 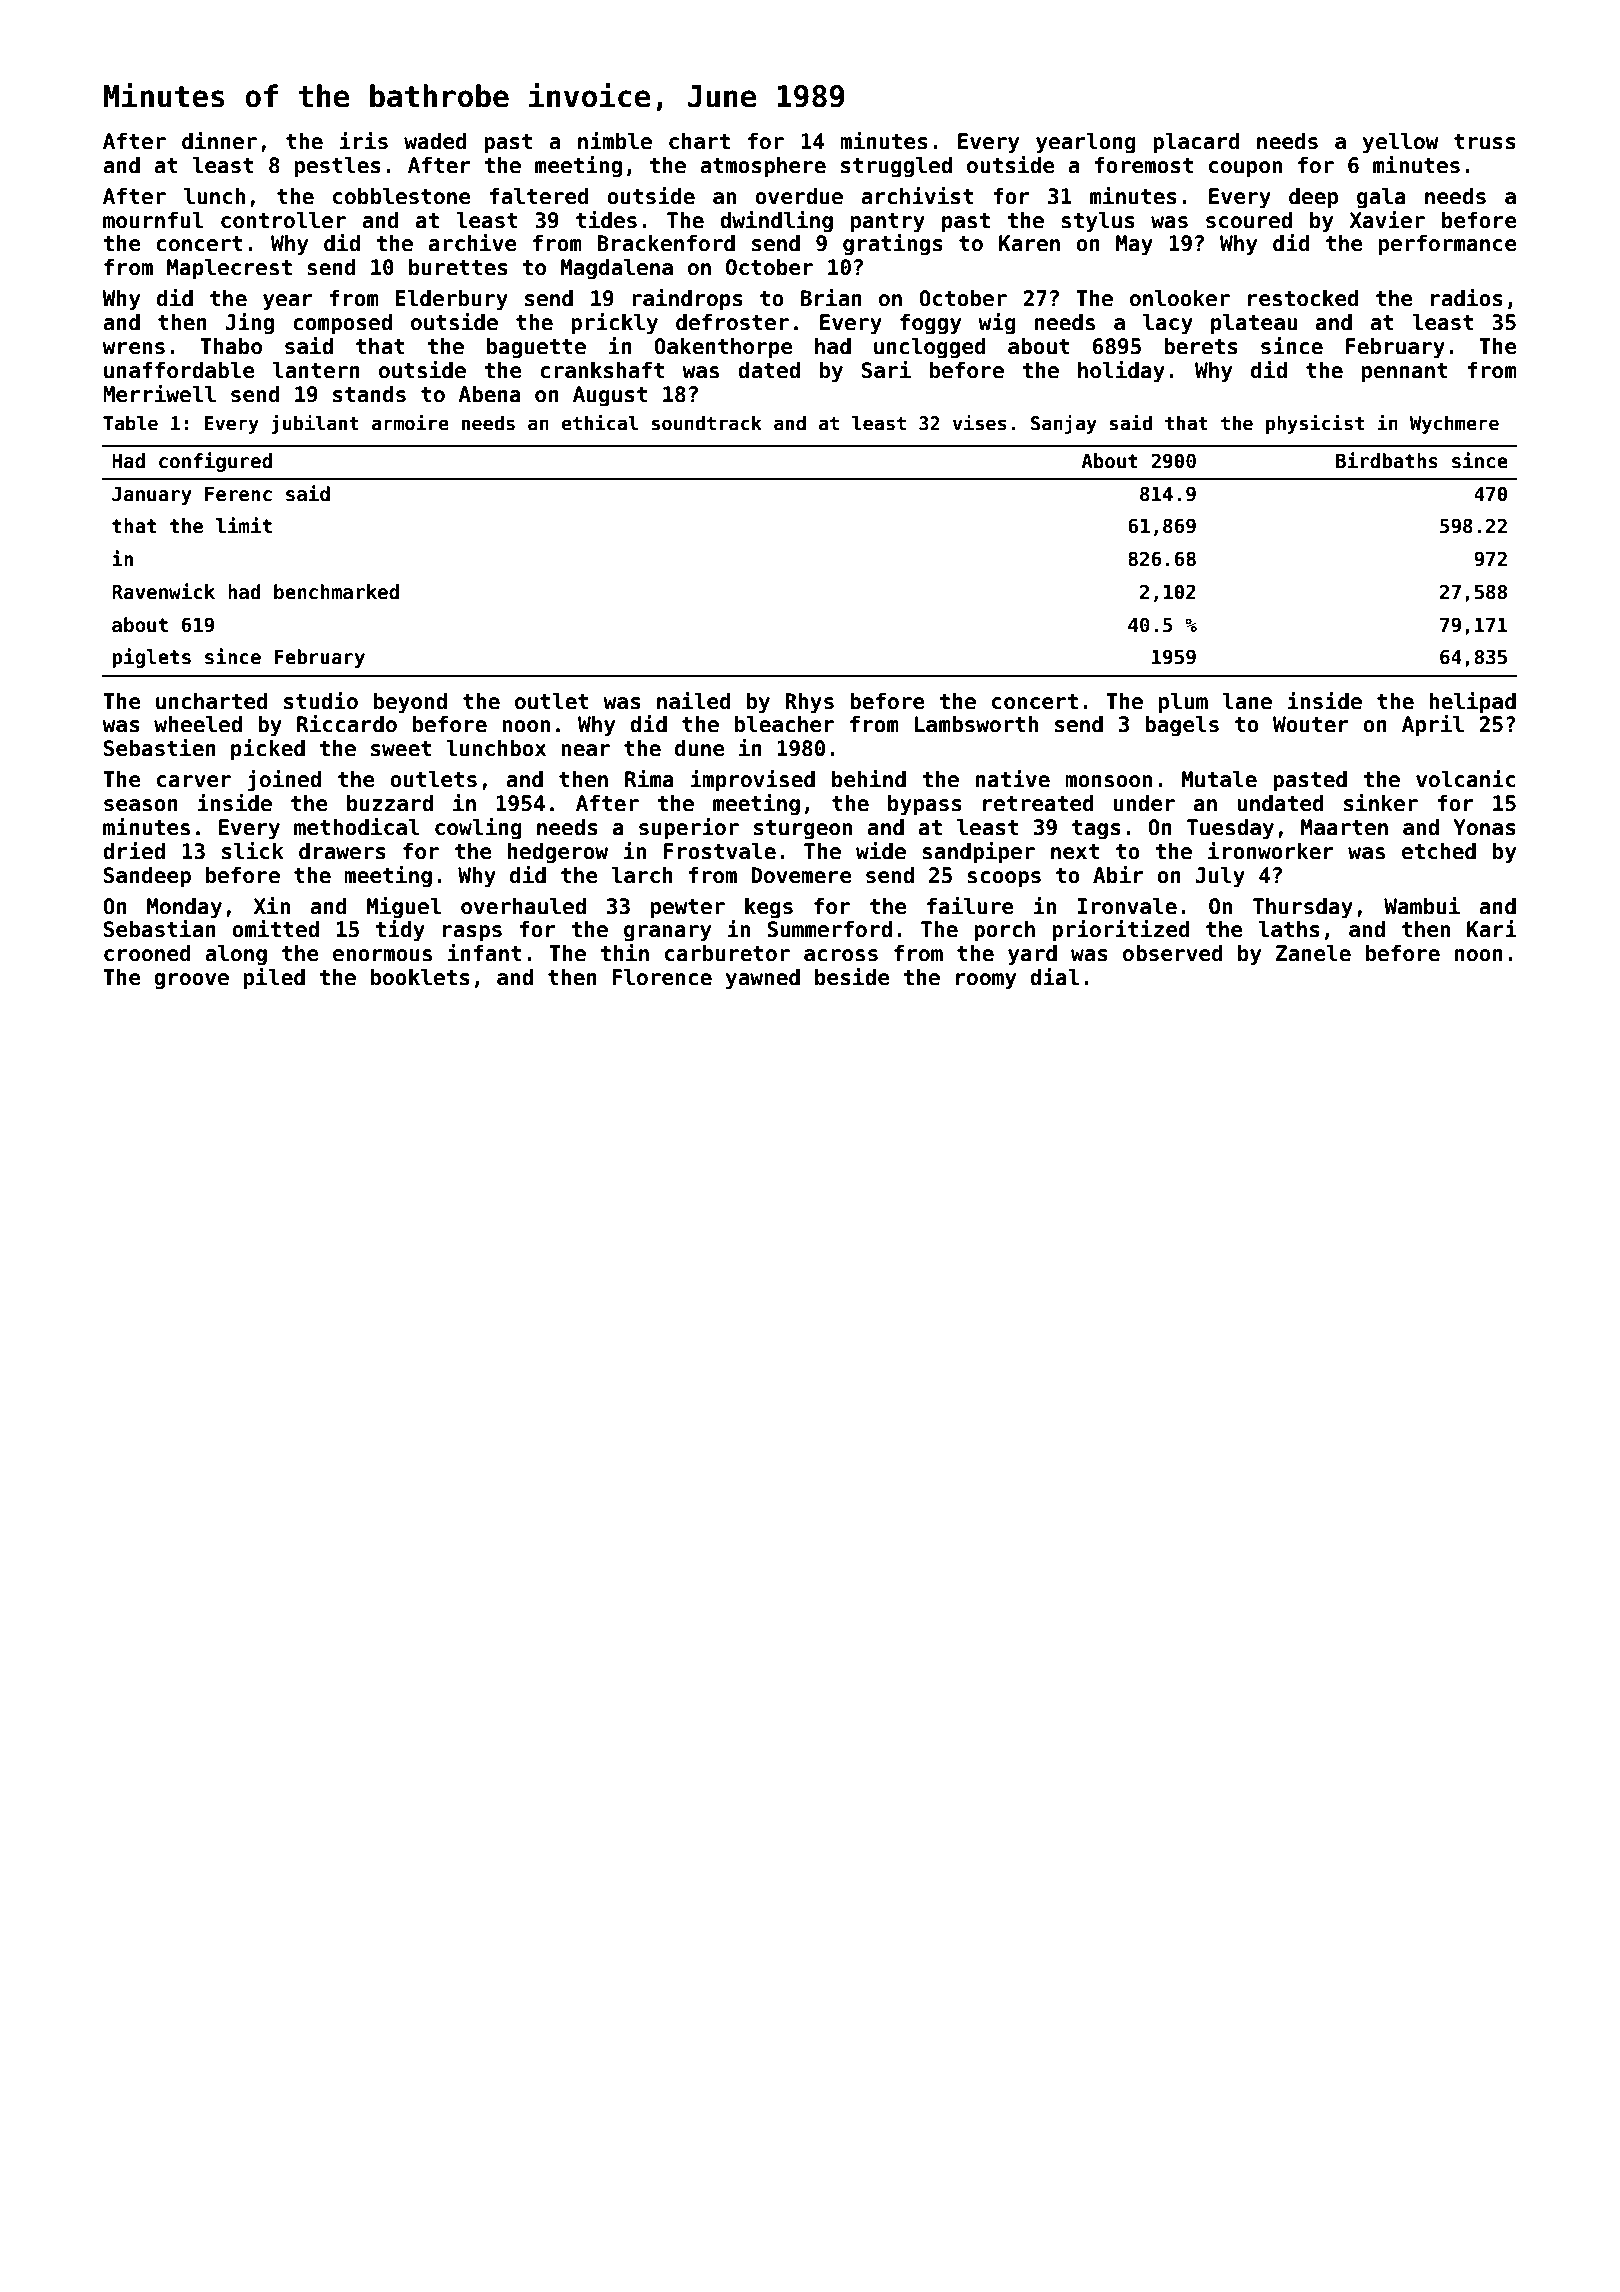 What do you see at coordinates (1466, 779) in the image?
I see `volcanic` at bounding box center [1466, 779].
